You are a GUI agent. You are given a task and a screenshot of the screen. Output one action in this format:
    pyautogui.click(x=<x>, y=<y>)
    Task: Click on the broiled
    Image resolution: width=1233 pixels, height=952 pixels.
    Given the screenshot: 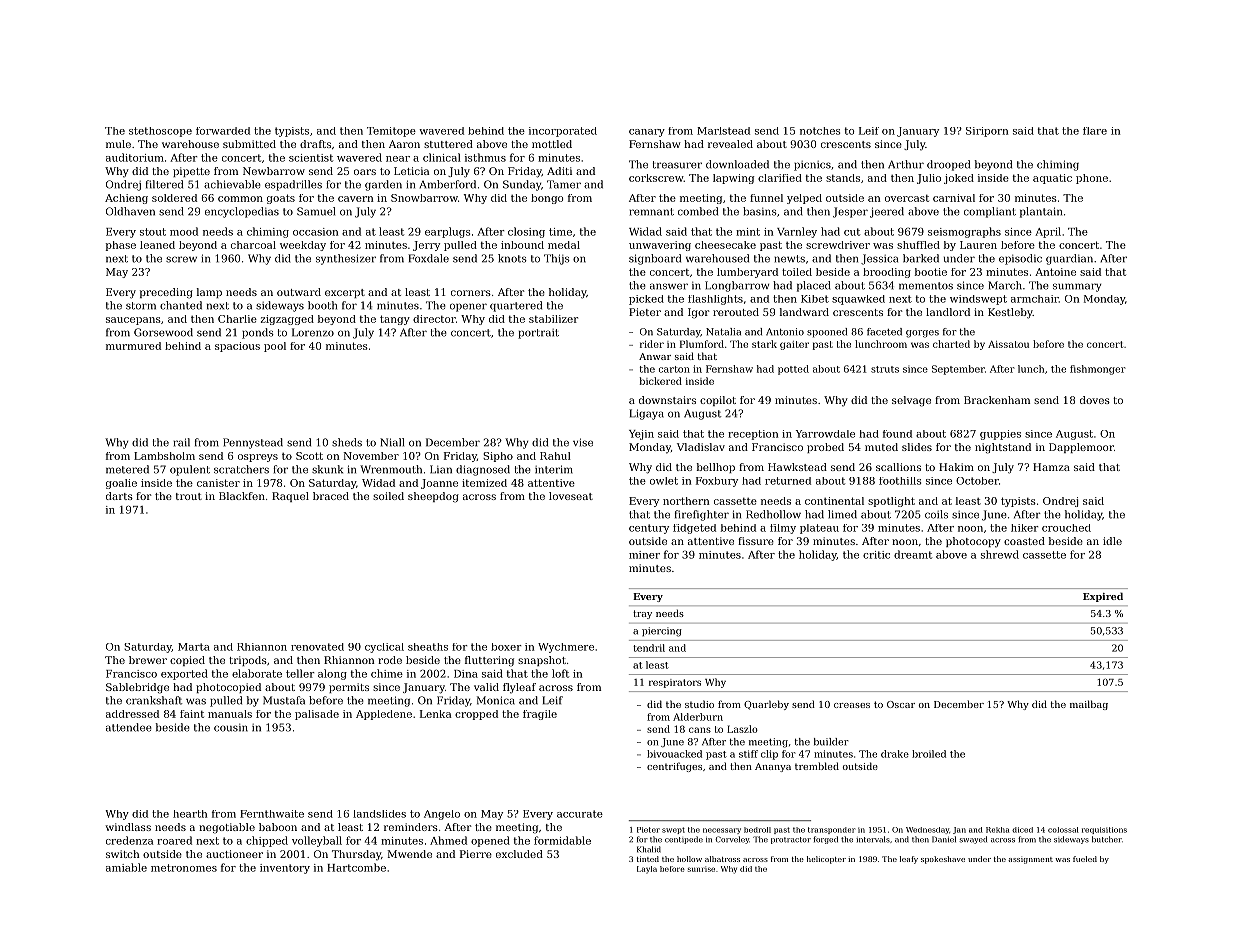 What is the action you would take?
    pyautogui.click(x=929, y=754)
